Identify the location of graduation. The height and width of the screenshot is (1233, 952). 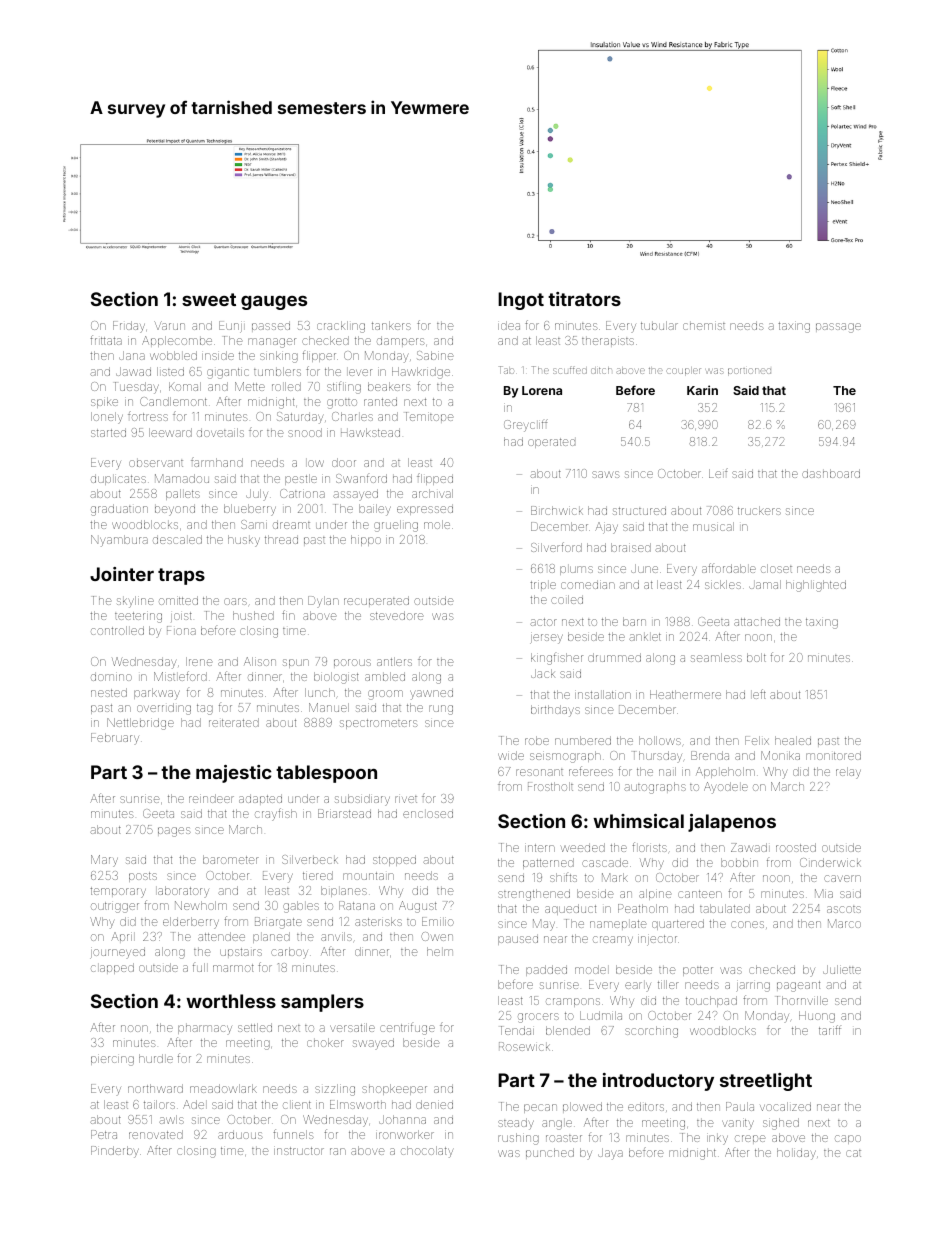
(119, 510).
